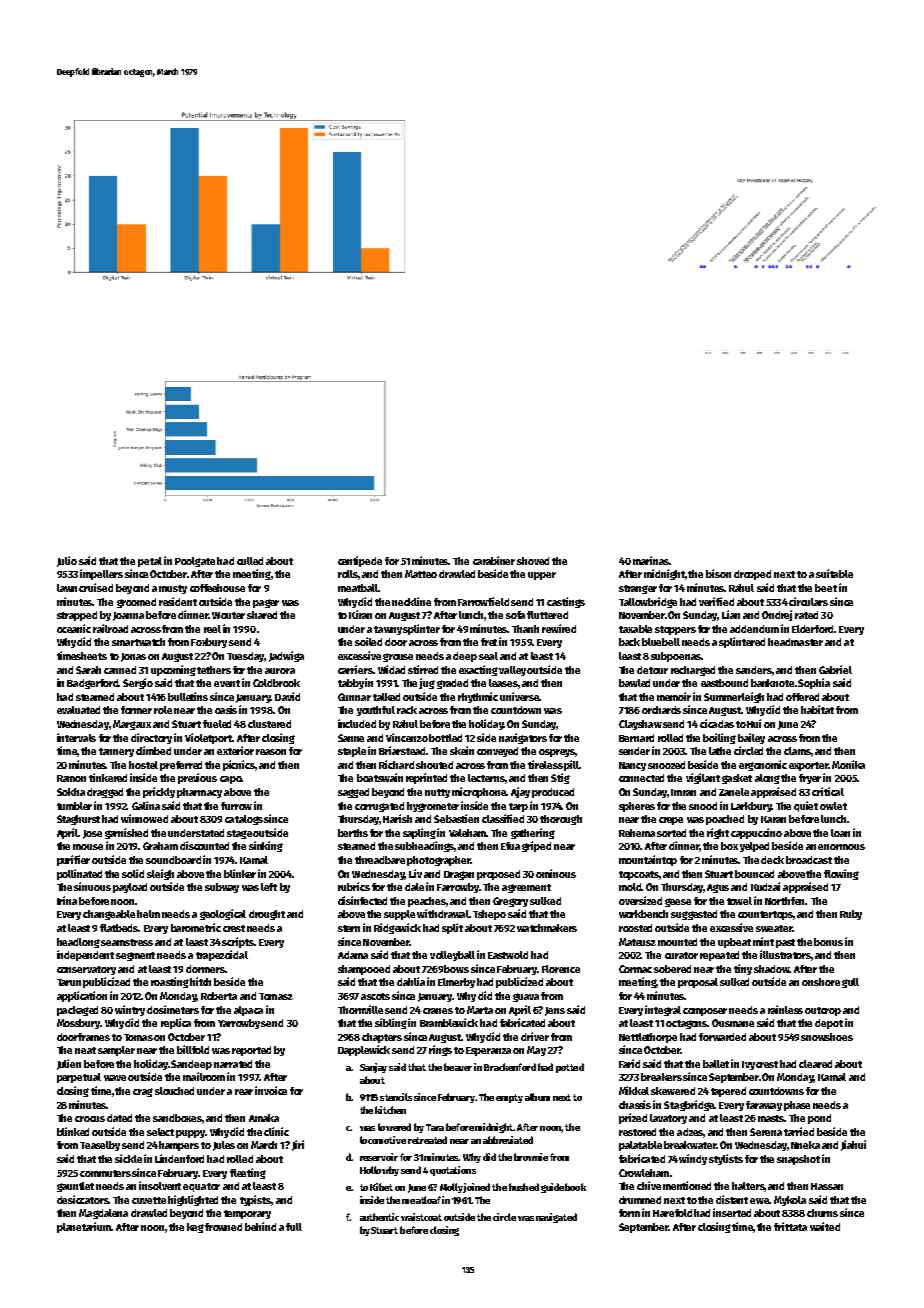 This document has height=1308, width=924. What do you see at coordinates (421, 574) in the document?
I see `Matteo` at bounding box center [421, 574].
